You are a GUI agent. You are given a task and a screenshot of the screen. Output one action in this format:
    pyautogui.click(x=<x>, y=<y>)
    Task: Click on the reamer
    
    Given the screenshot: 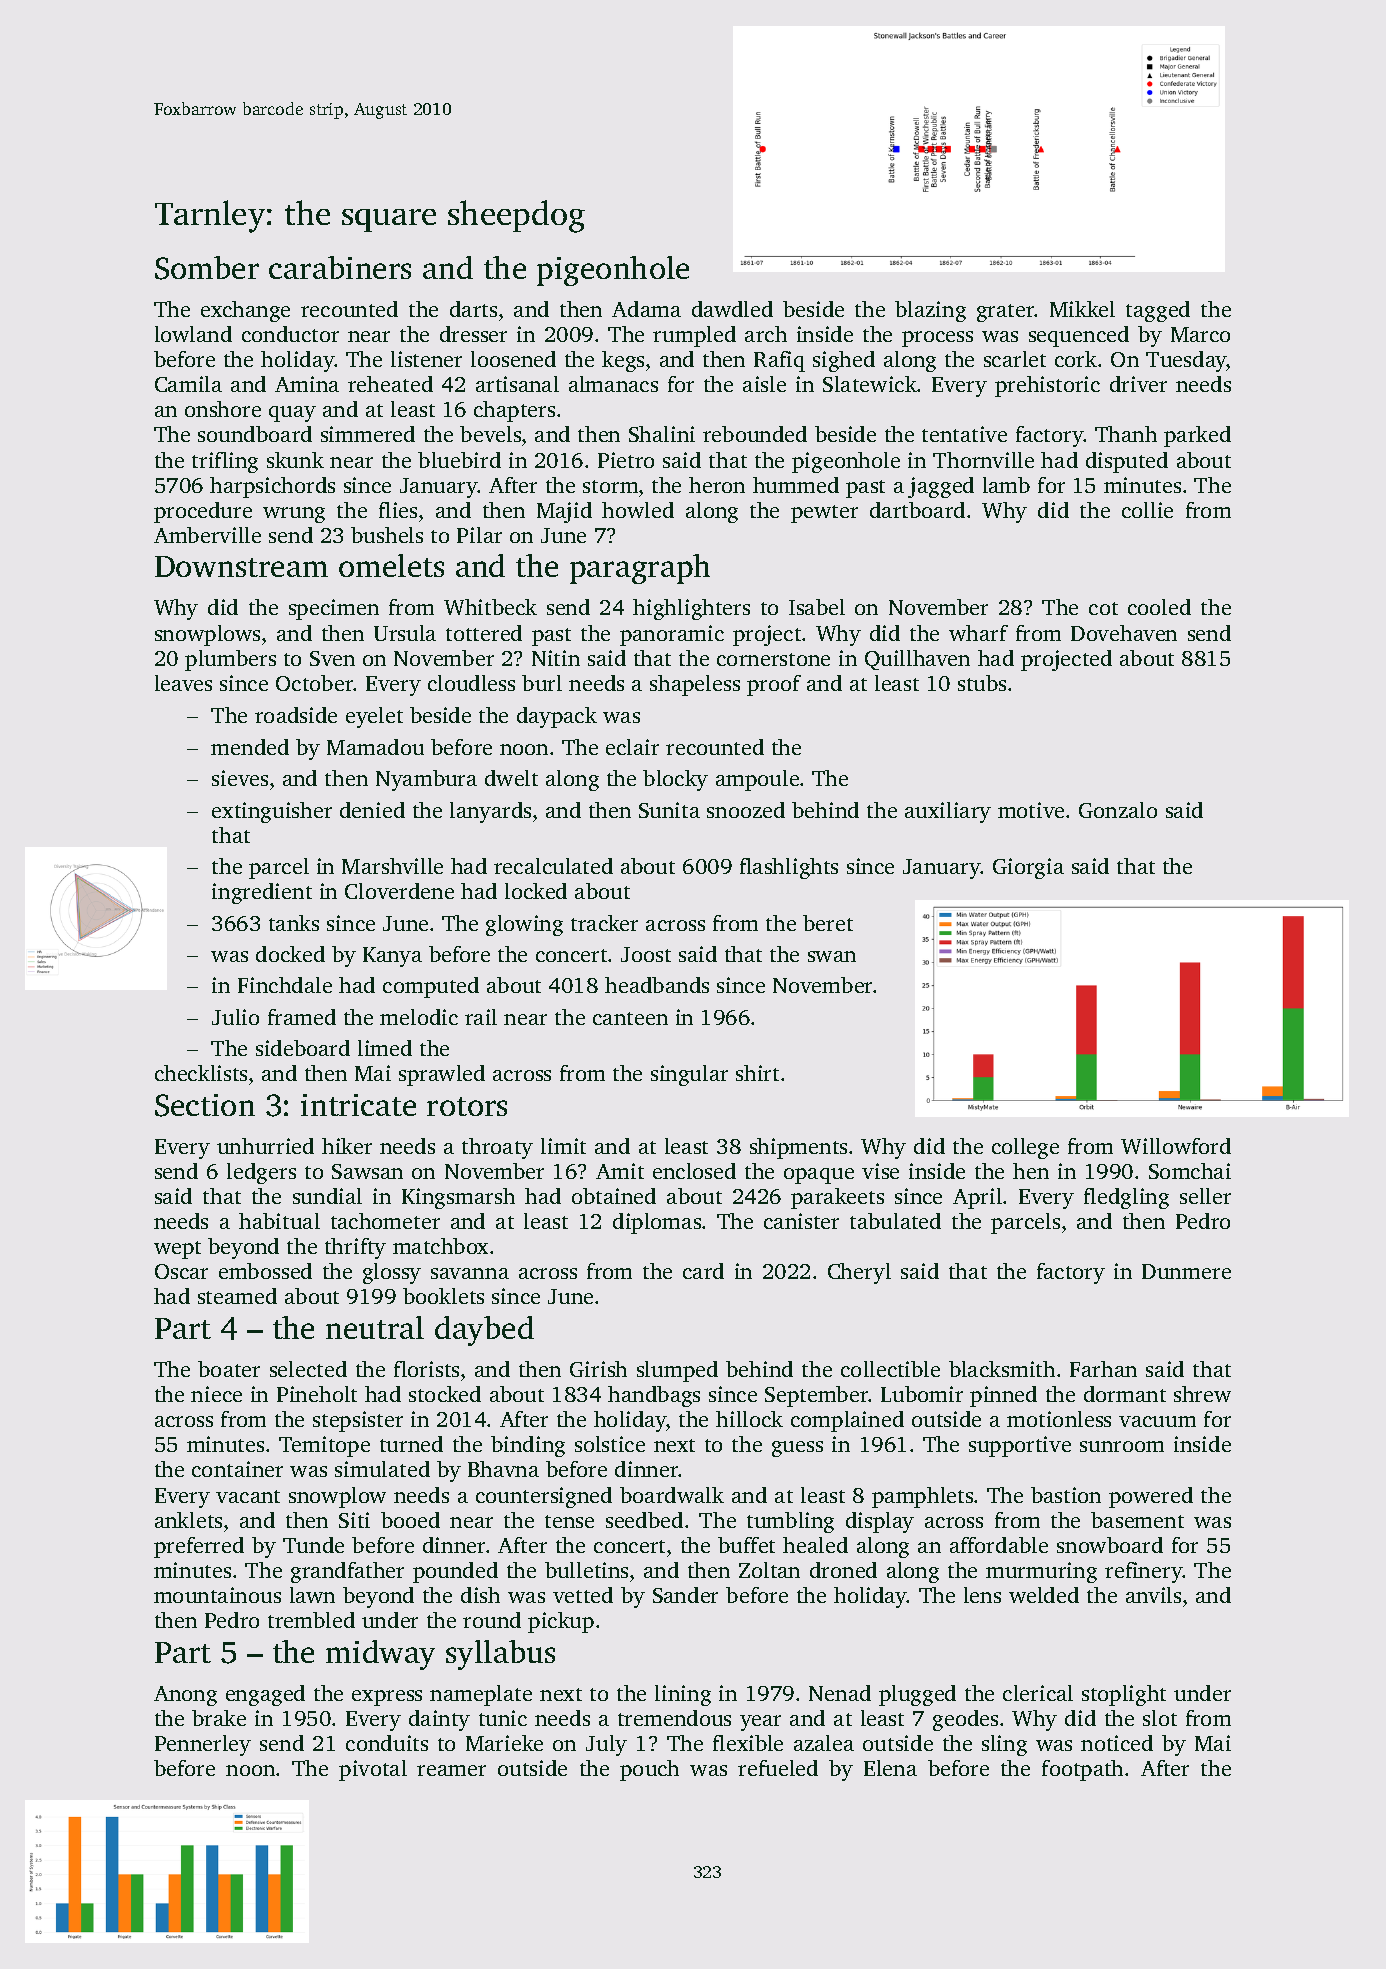 What is the action you would take?
    pyautogui.click(x=451, y=1770)
